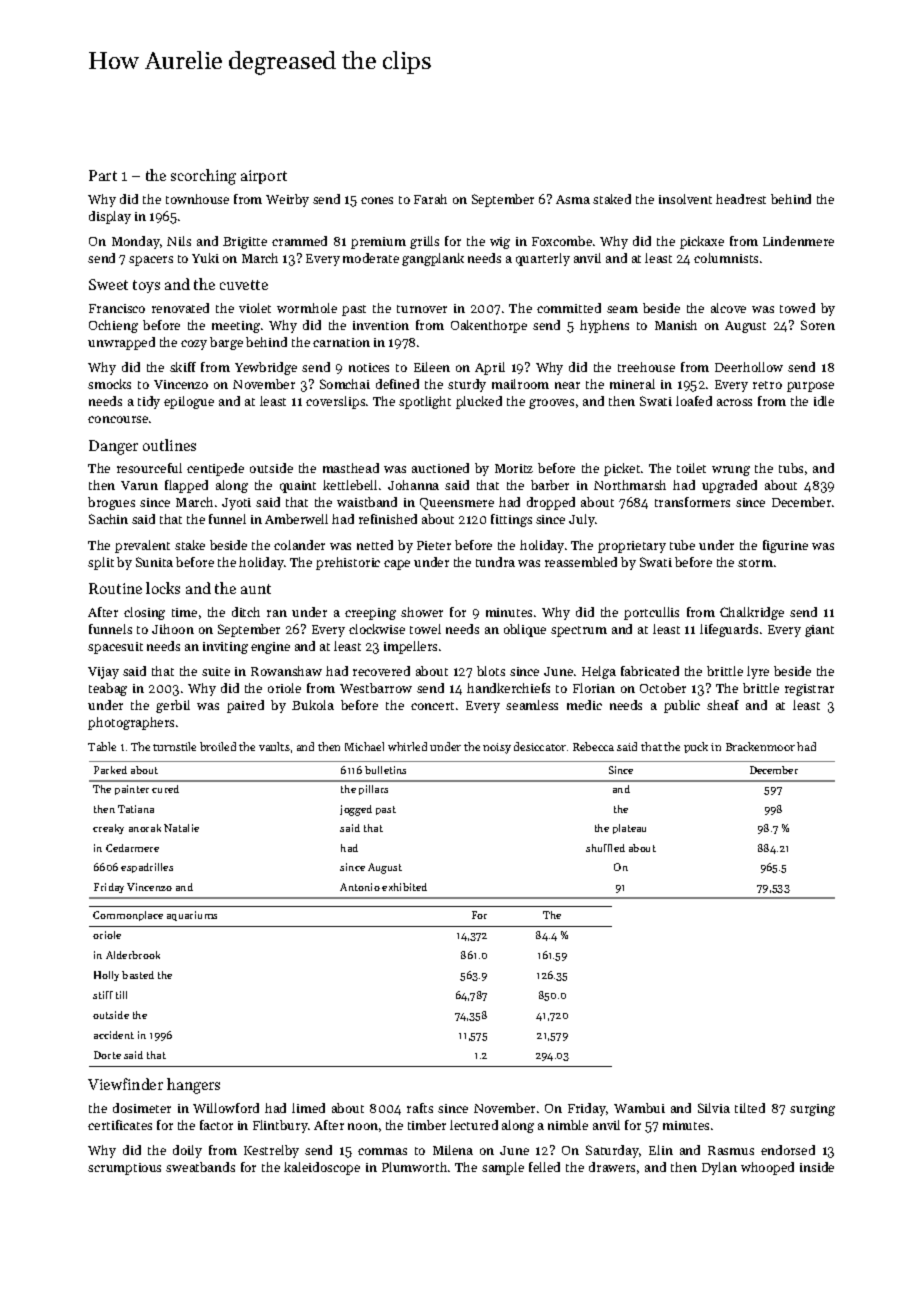 The image size is (924, 1314). What do you see at coordinates (113, 447) in the screenshot?
I see `Danger` at bounding box center [113, 447].
